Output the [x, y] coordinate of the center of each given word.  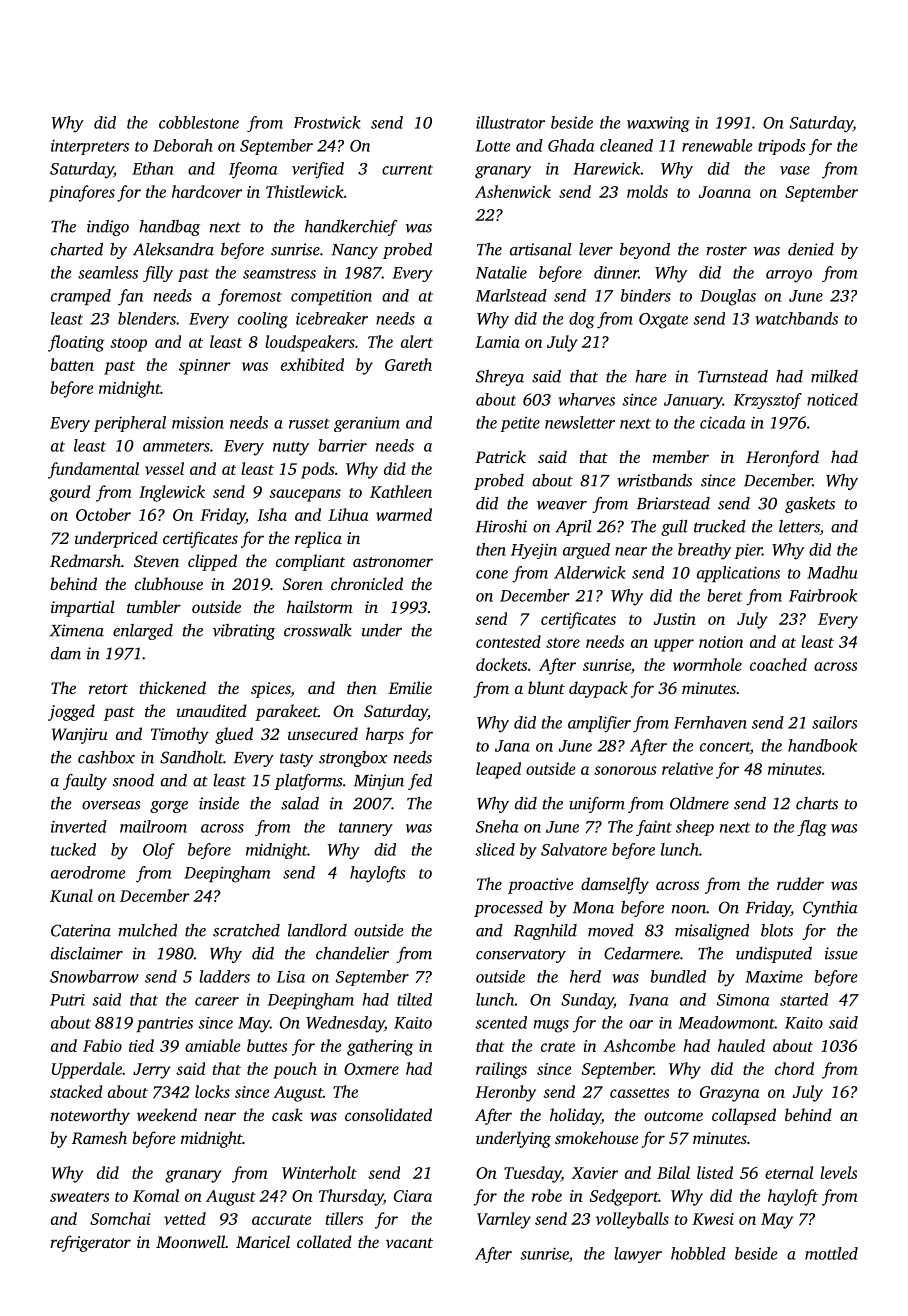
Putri [67, 1000]
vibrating [244, 632]
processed [508, 909]
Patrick [500, 456]
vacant [409, 1243]
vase [795, 170]
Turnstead [733, 376]
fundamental [93, 470]
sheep [695, 828]
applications [738, 574]
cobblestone [199, 122]
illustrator [510, 122]
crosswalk [318, 630]
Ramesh [99, 1137]
